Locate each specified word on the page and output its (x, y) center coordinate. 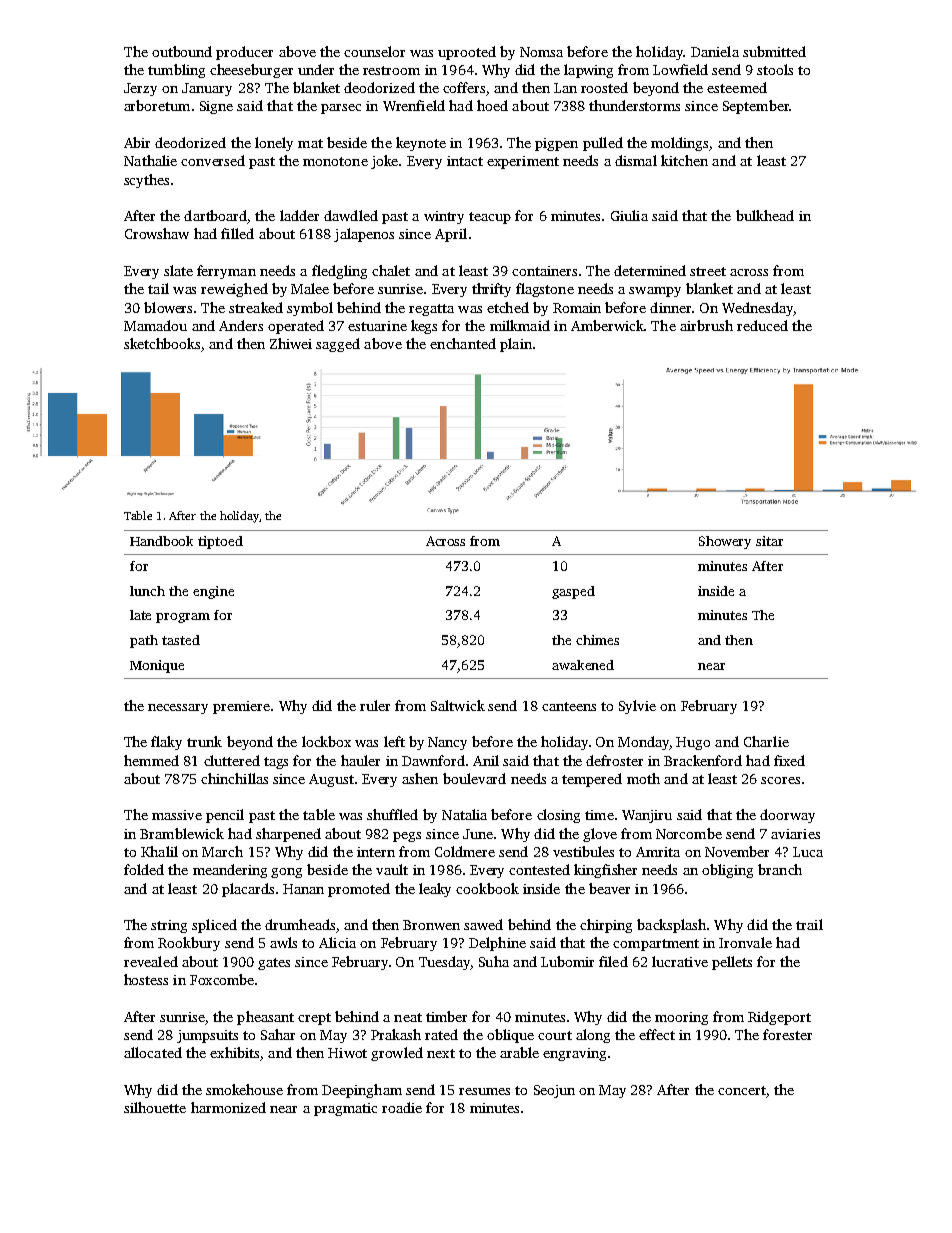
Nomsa (541, 52)
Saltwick (458, 705)
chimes (597, 640)
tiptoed (220, 542)
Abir (137, 142)
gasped (573, 592)
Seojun (554, 1091)
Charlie (766, 741)
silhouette (155, 1107)
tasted (181, 640)
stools (775, 69)
